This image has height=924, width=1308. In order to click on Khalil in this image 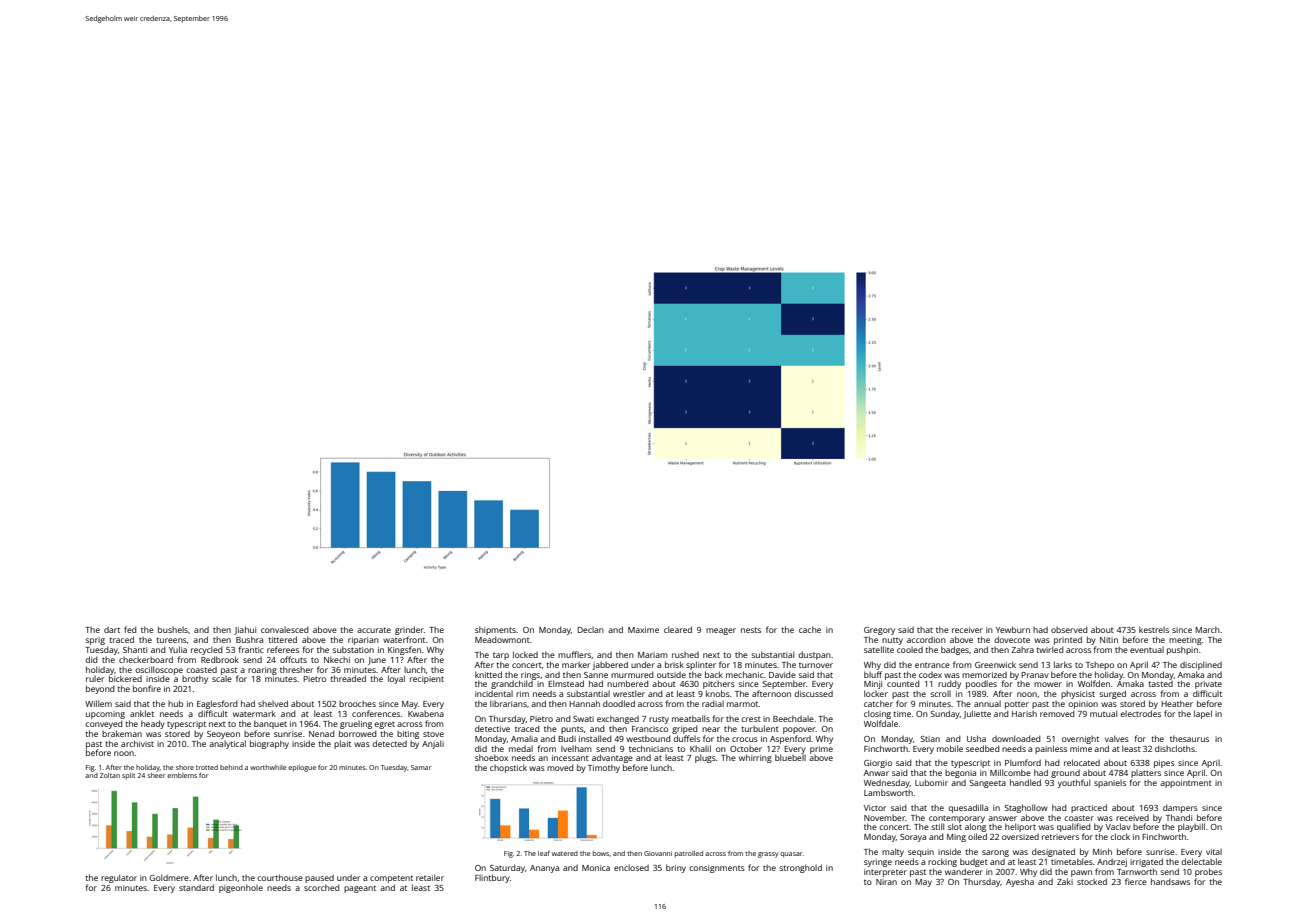, I will do `click(700, 748)`.
